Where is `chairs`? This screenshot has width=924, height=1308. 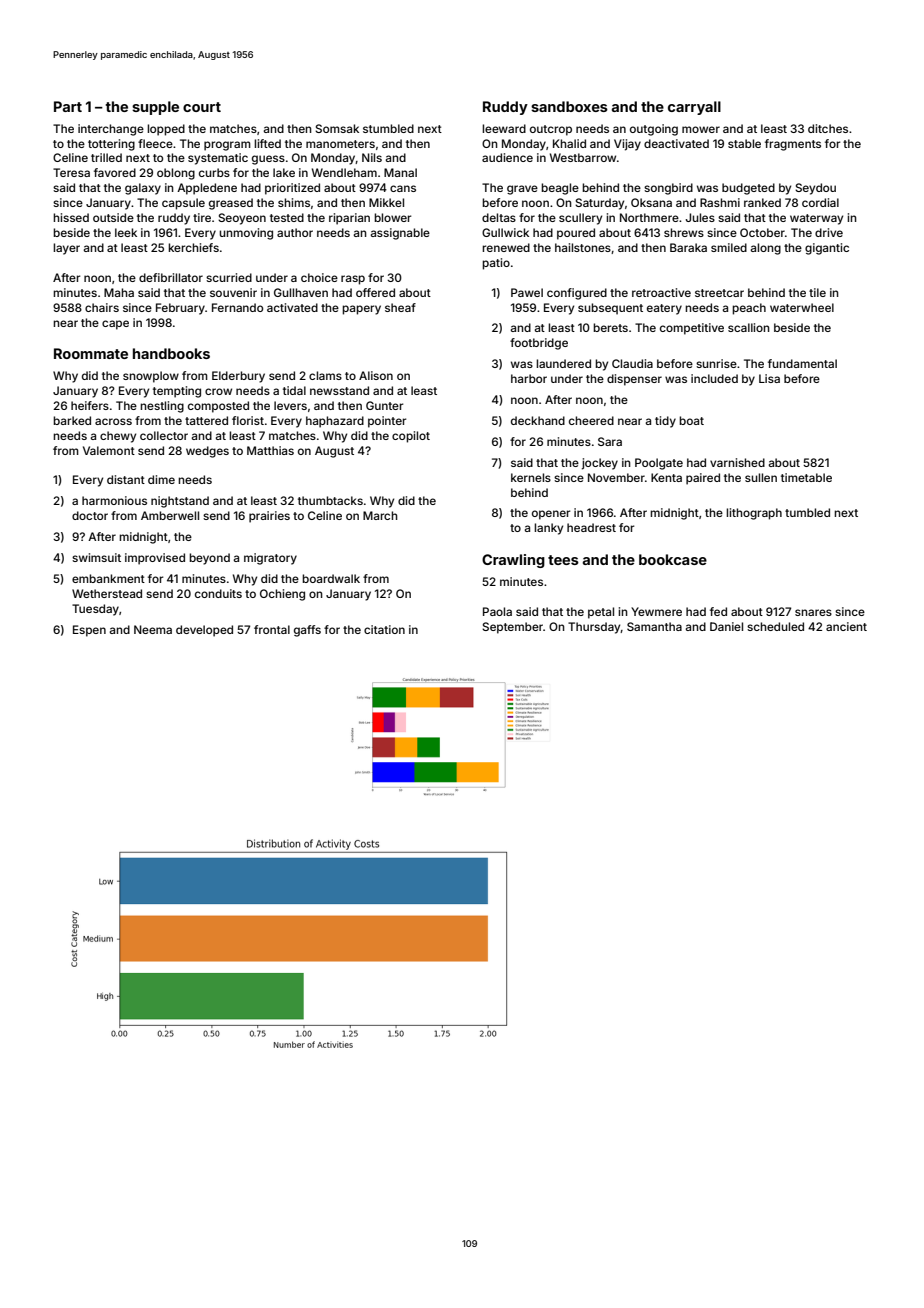 chairs is located at coordinates (102, 307).
